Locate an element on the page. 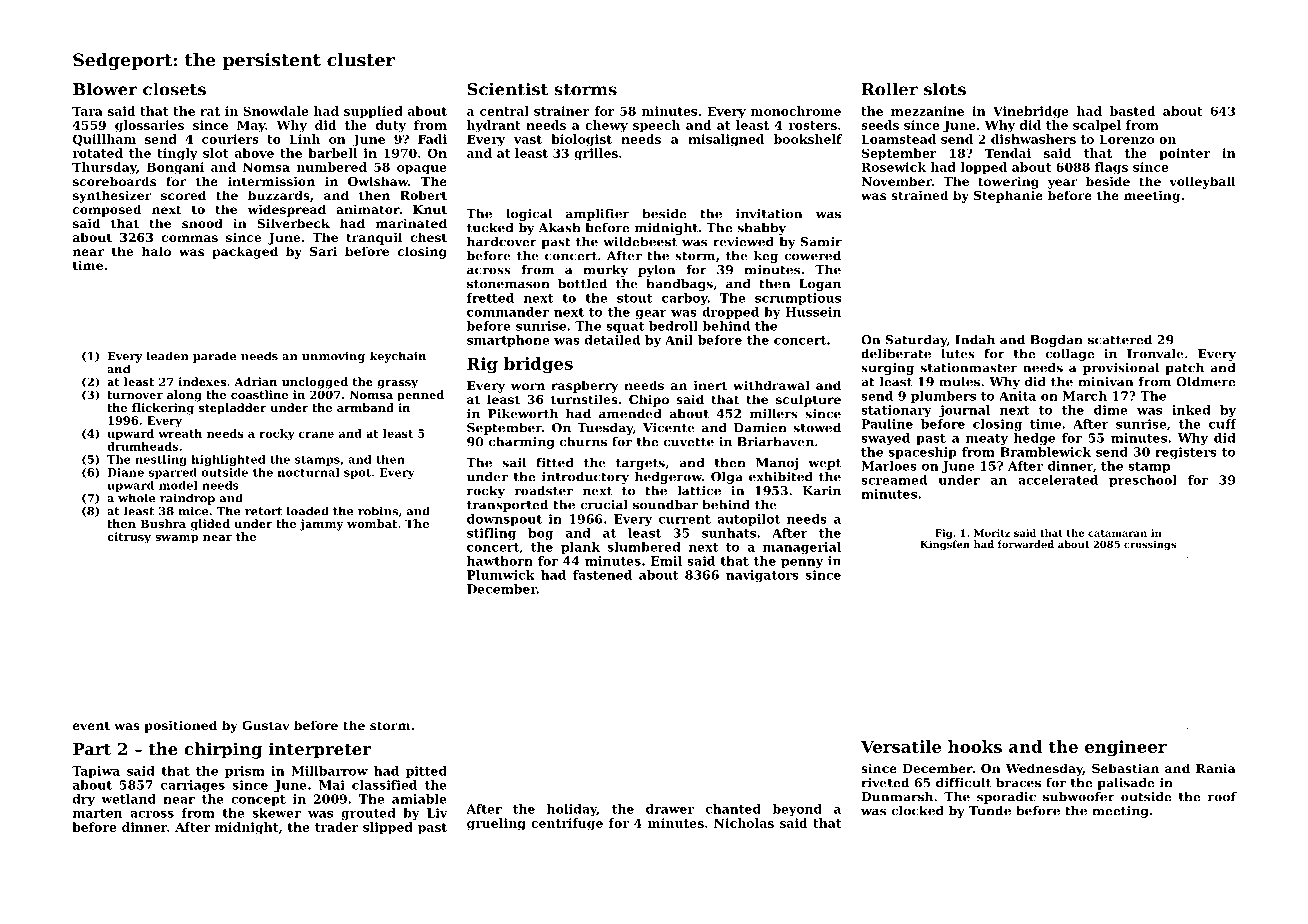 This page has width=1308, height=924. Versatile is located at coordinates (901, 746).
